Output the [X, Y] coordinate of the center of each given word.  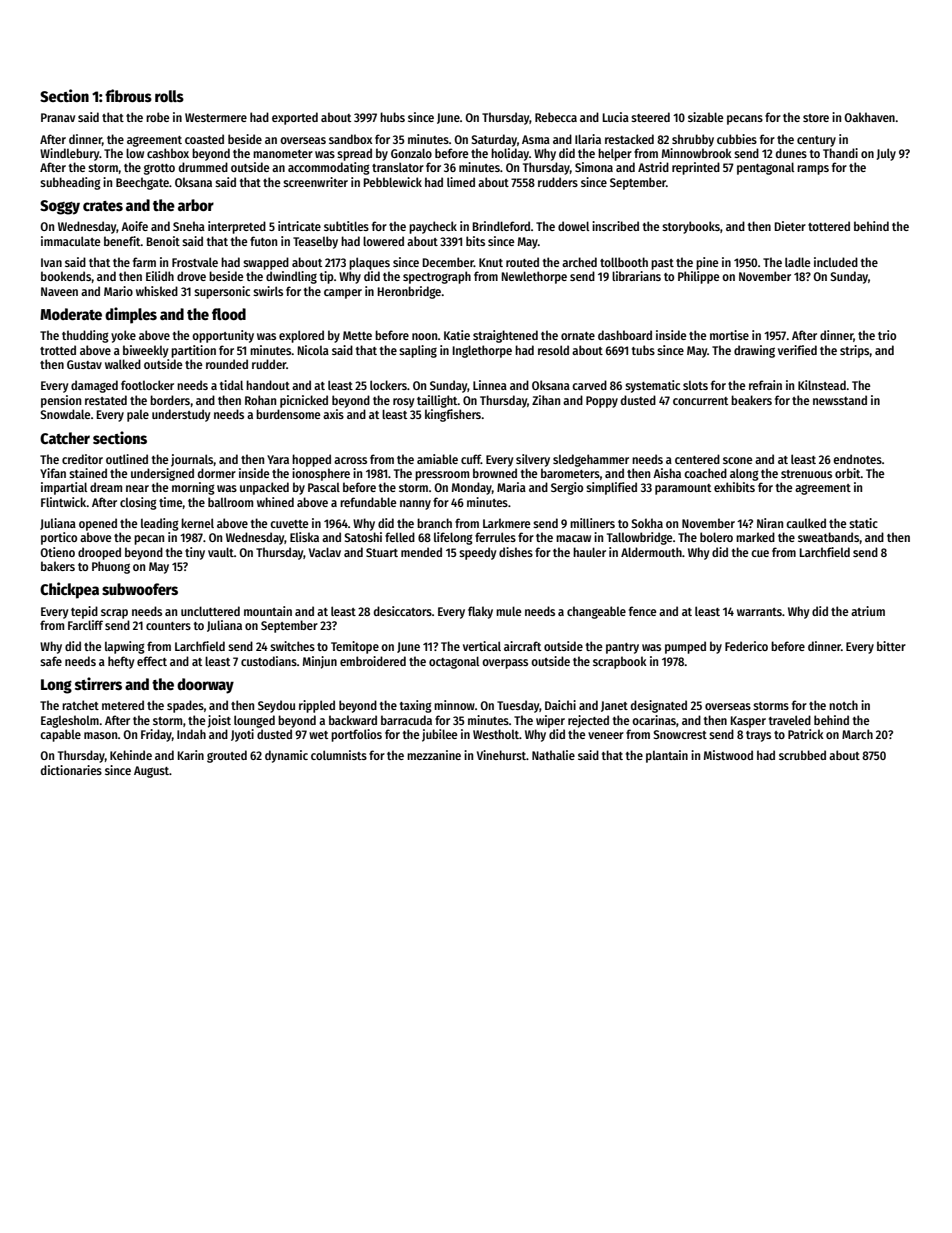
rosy [403, 403]
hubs [392, 117]
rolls [169, 96]
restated [106, 400]
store [816, 118]
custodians [269, 661]
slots [695, 385]
